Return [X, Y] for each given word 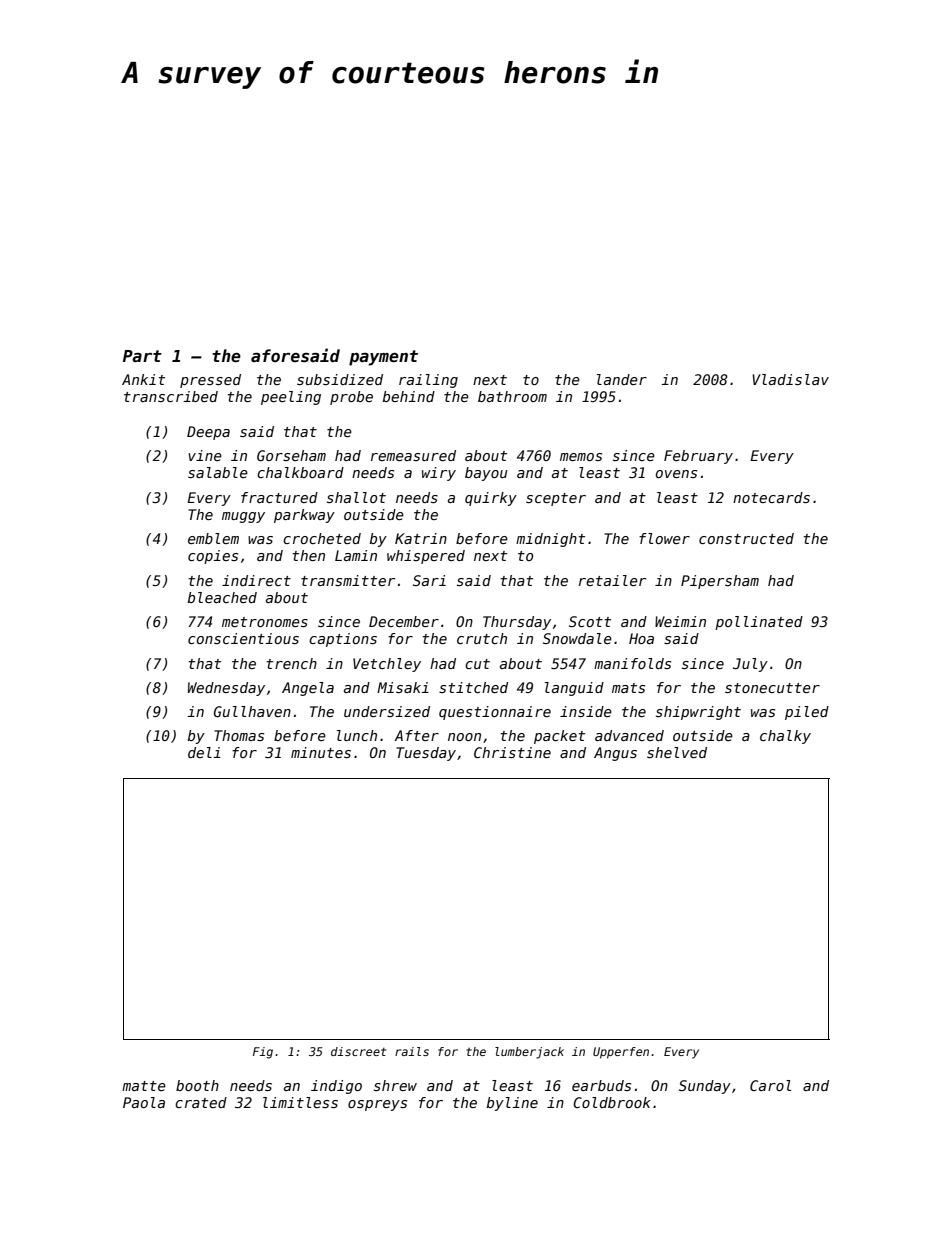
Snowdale [577, 638]
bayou [486, 474]
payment [383, 358]
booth [197, 1085]
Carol [770, 1085]
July [750, 665]
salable [218, 472]
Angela [308, 689]
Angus [615, 754]
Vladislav [790, 379]
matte [144, 1086]
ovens [676, 474]
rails [412, 1051]
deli [204, 752]
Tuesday [426, 754]
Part [142, 356]
